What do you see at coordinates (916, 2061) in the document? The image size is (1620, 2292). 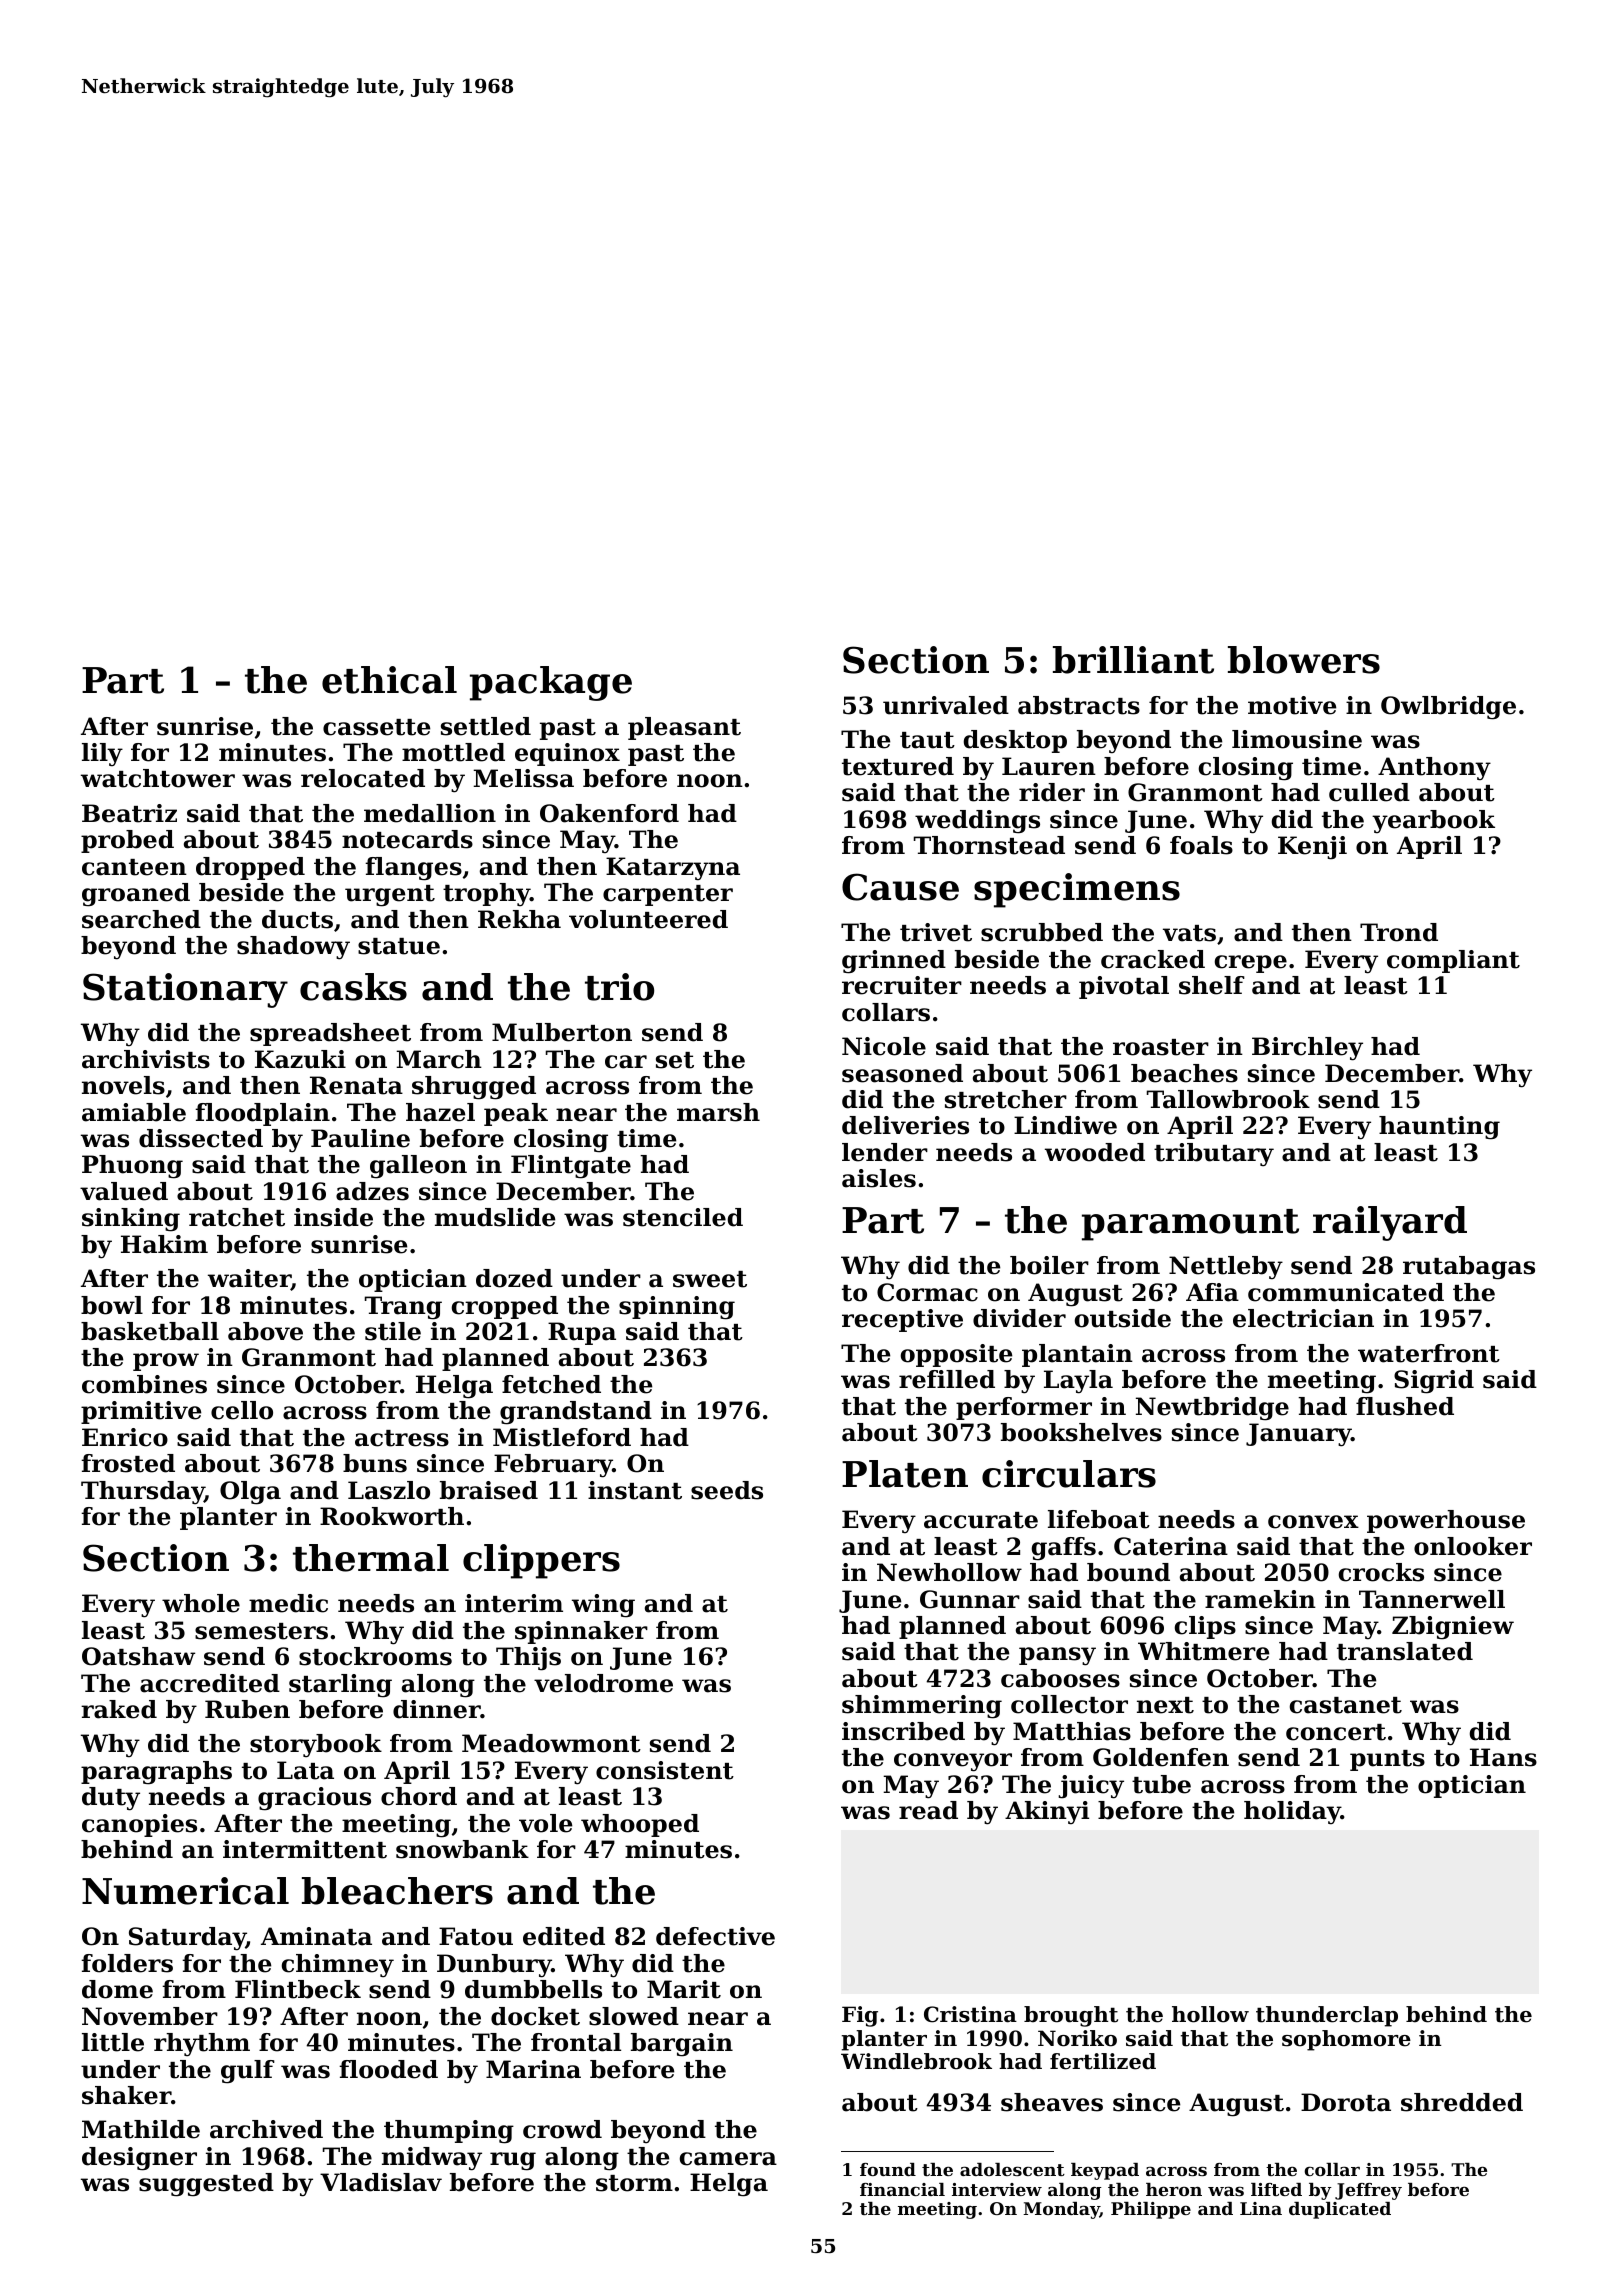 I see `Windlebrook` at bounding box center [916, 2061].
